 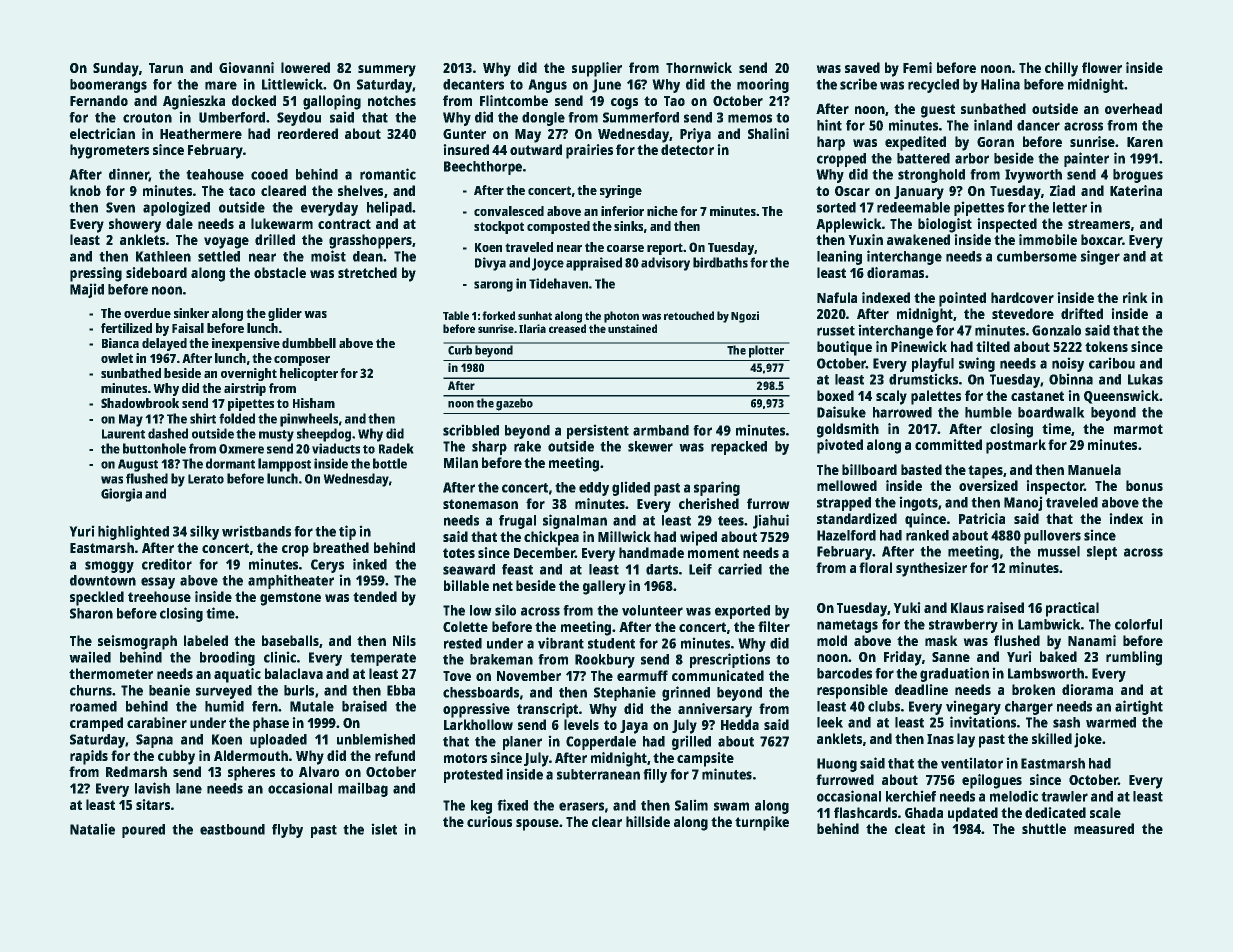 What do you see at coordinates (123, 434) in the image?
I see `Laurent` at bounding box center [123, 434].
